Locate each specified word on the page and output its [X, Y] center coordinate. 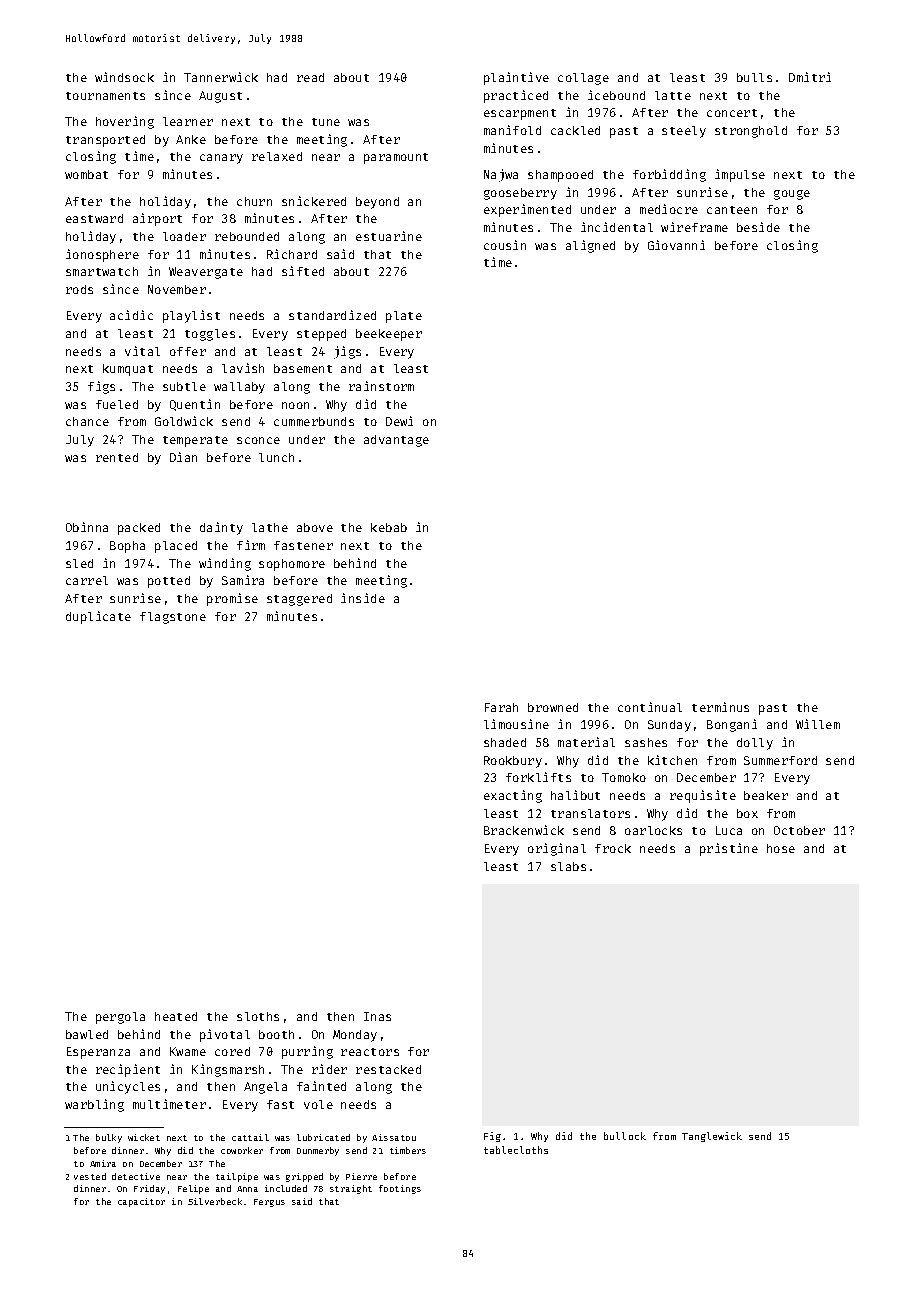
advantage [396, 441]
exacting [513, 796]
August [220, 97]
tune [326, 122]
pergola [120, 1018]
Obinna [87, 527]
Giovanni [676, 245]
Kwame [188, 1051]
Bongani [732, 725]
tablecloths [516, 1150]
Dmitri [810, 77]
